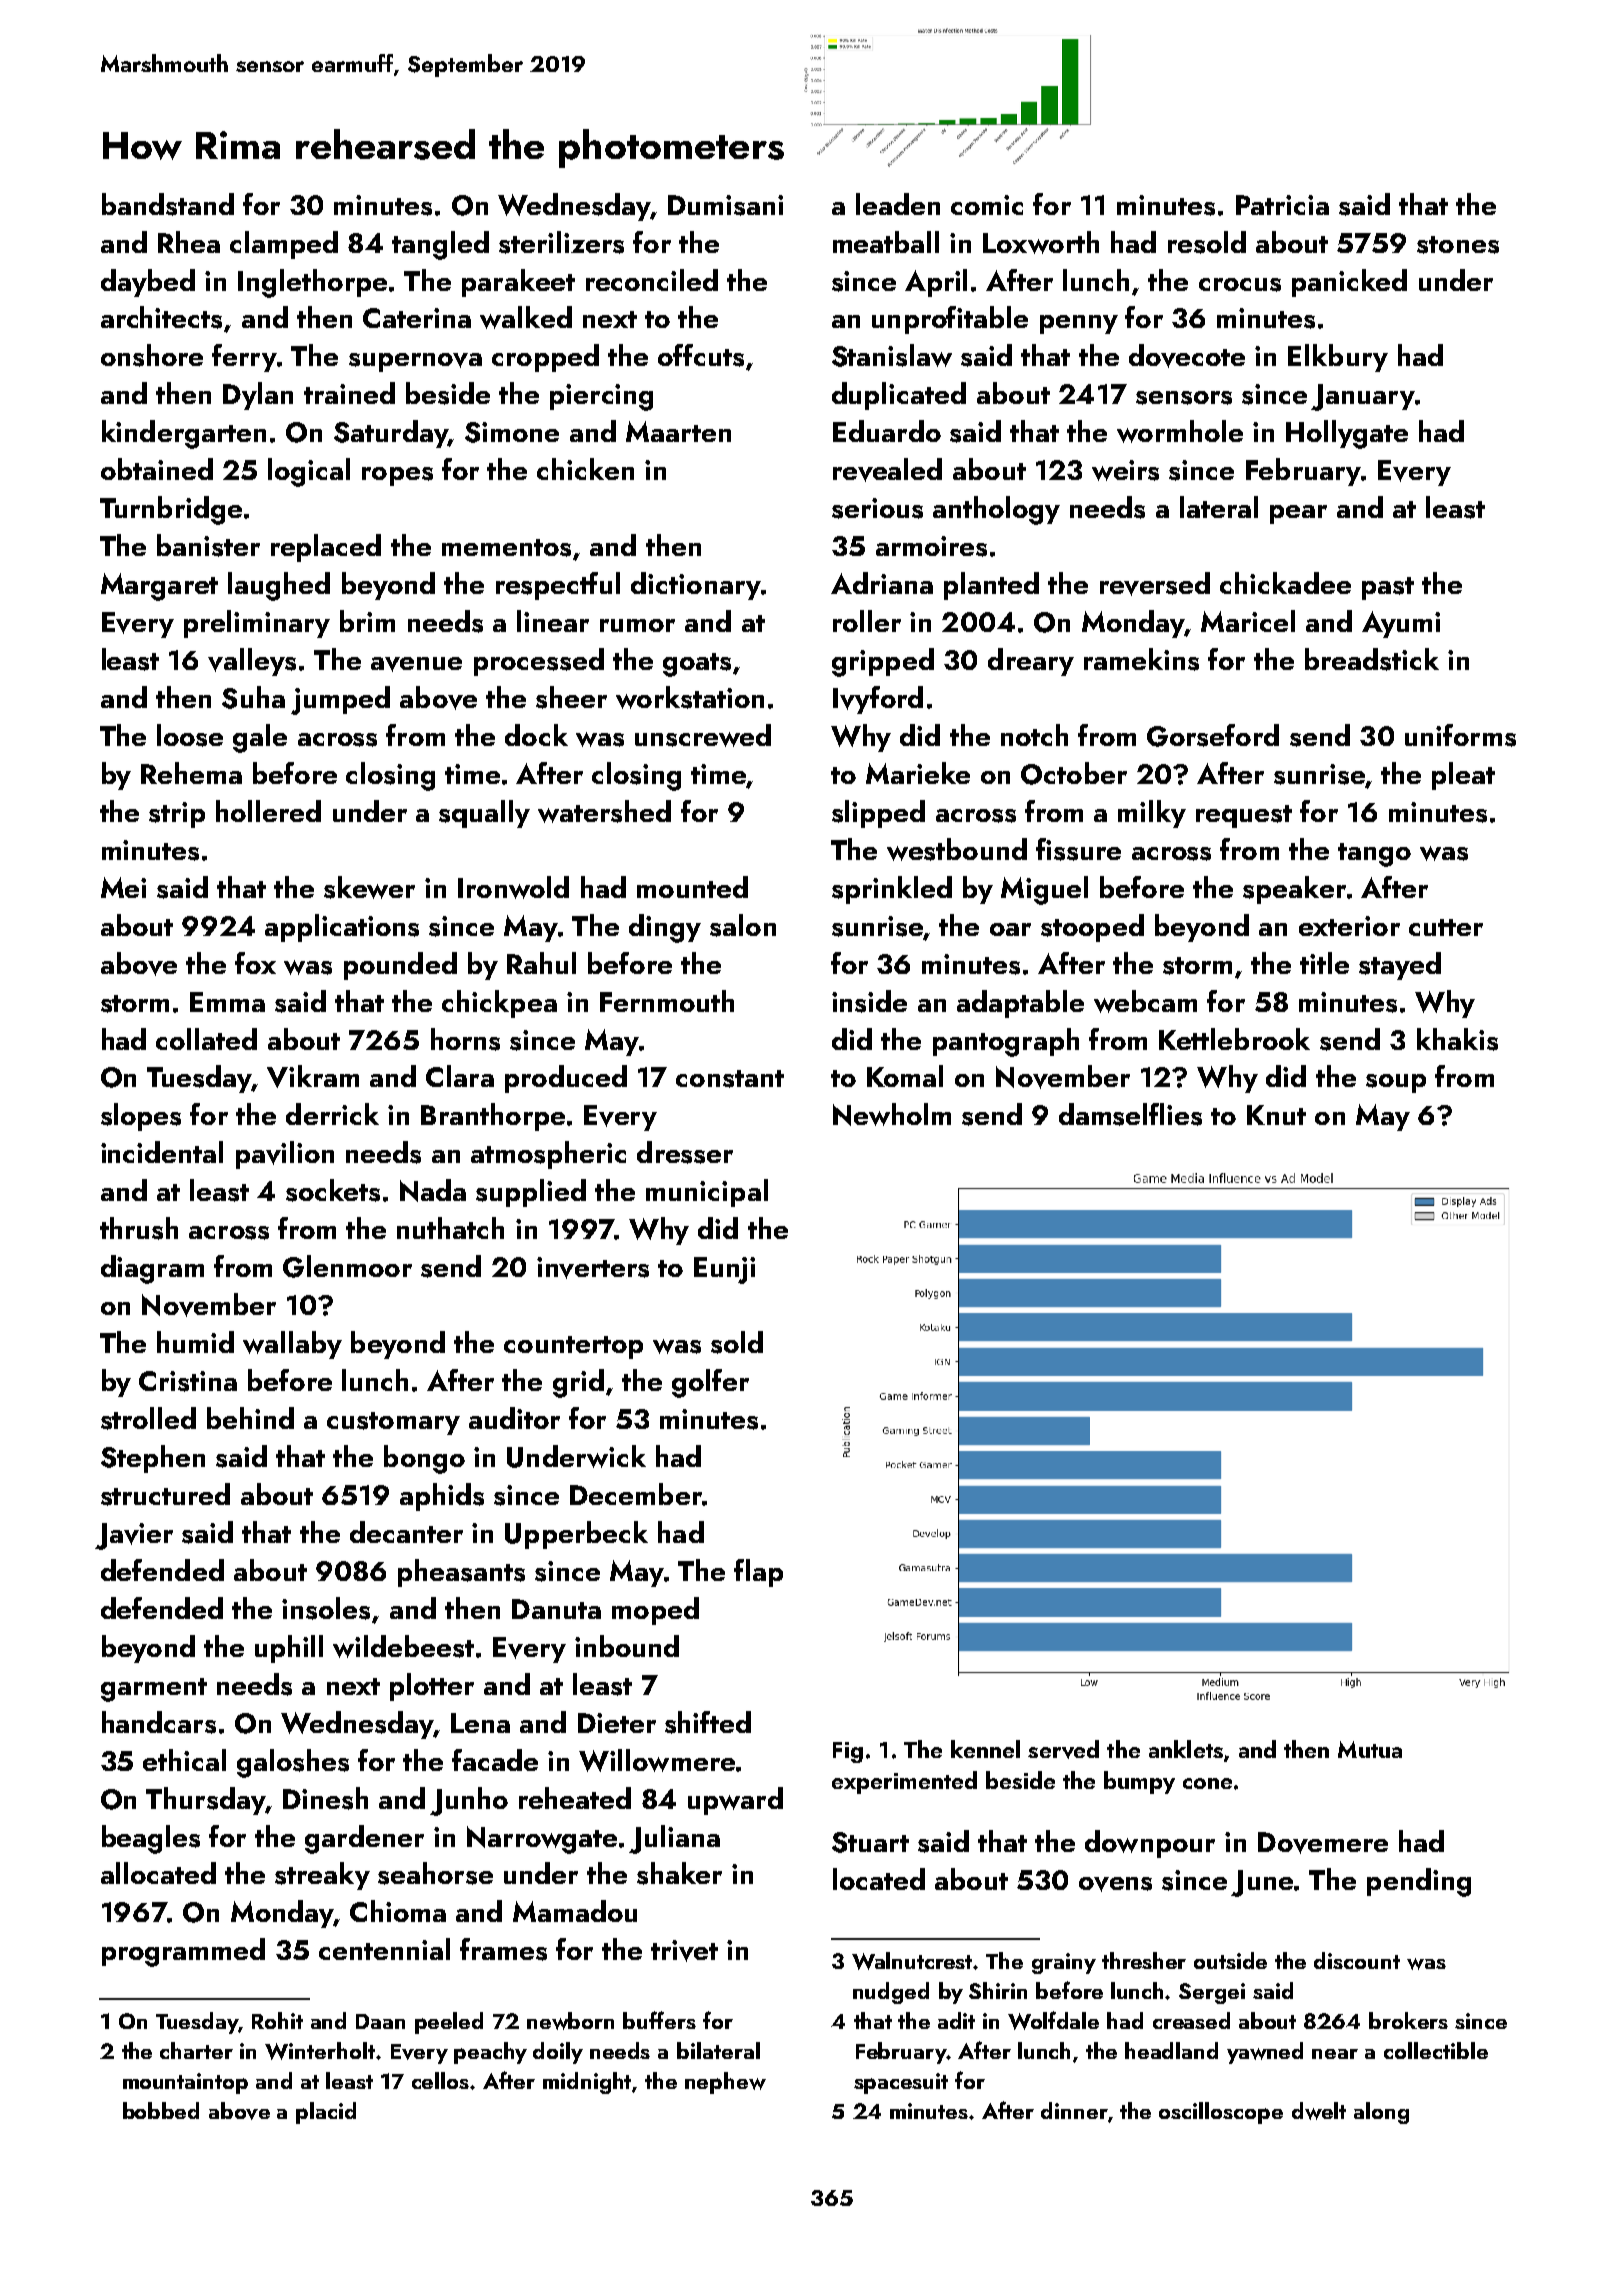  What do you see at coordinates (183, 1952) in the document?
I see `programmed` at bounding box center [183, 1952].
